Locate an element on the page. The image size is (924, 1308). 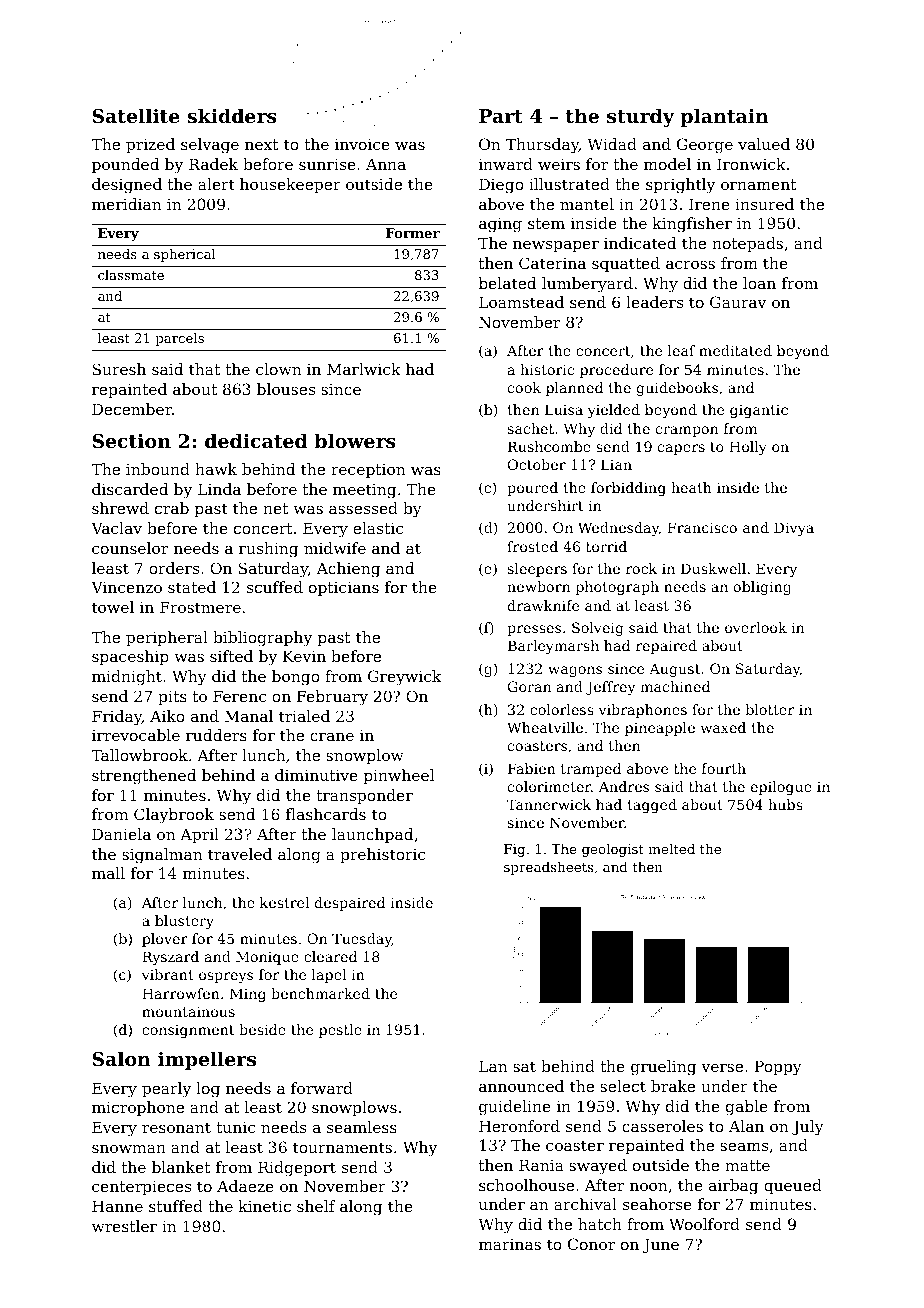
diminutive is located at coordinates (316, 775).
